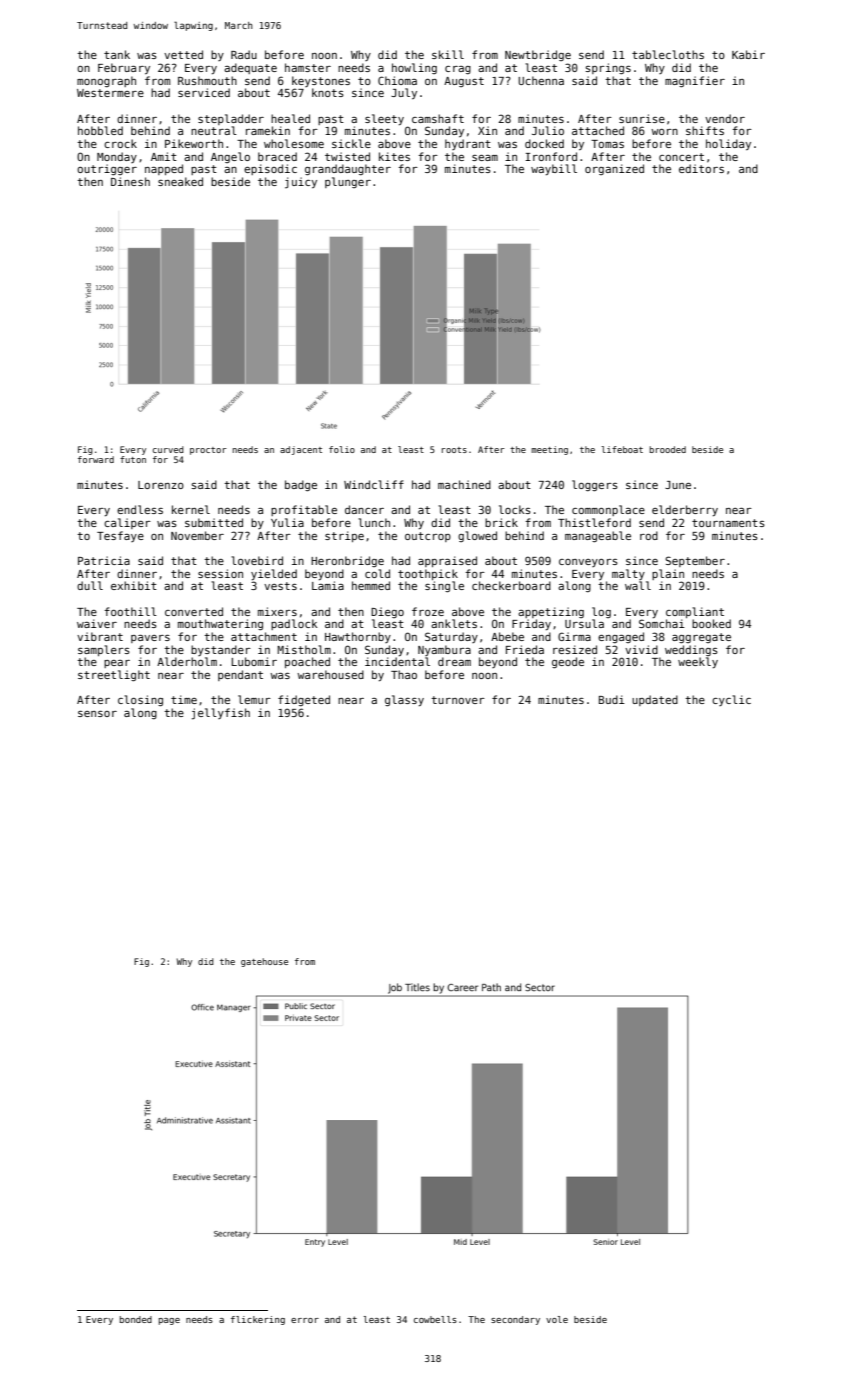 The height and width of the image is (1400, 849). Describe the element at coordinates (681, 157) in the image. I see `concert` at that location.
